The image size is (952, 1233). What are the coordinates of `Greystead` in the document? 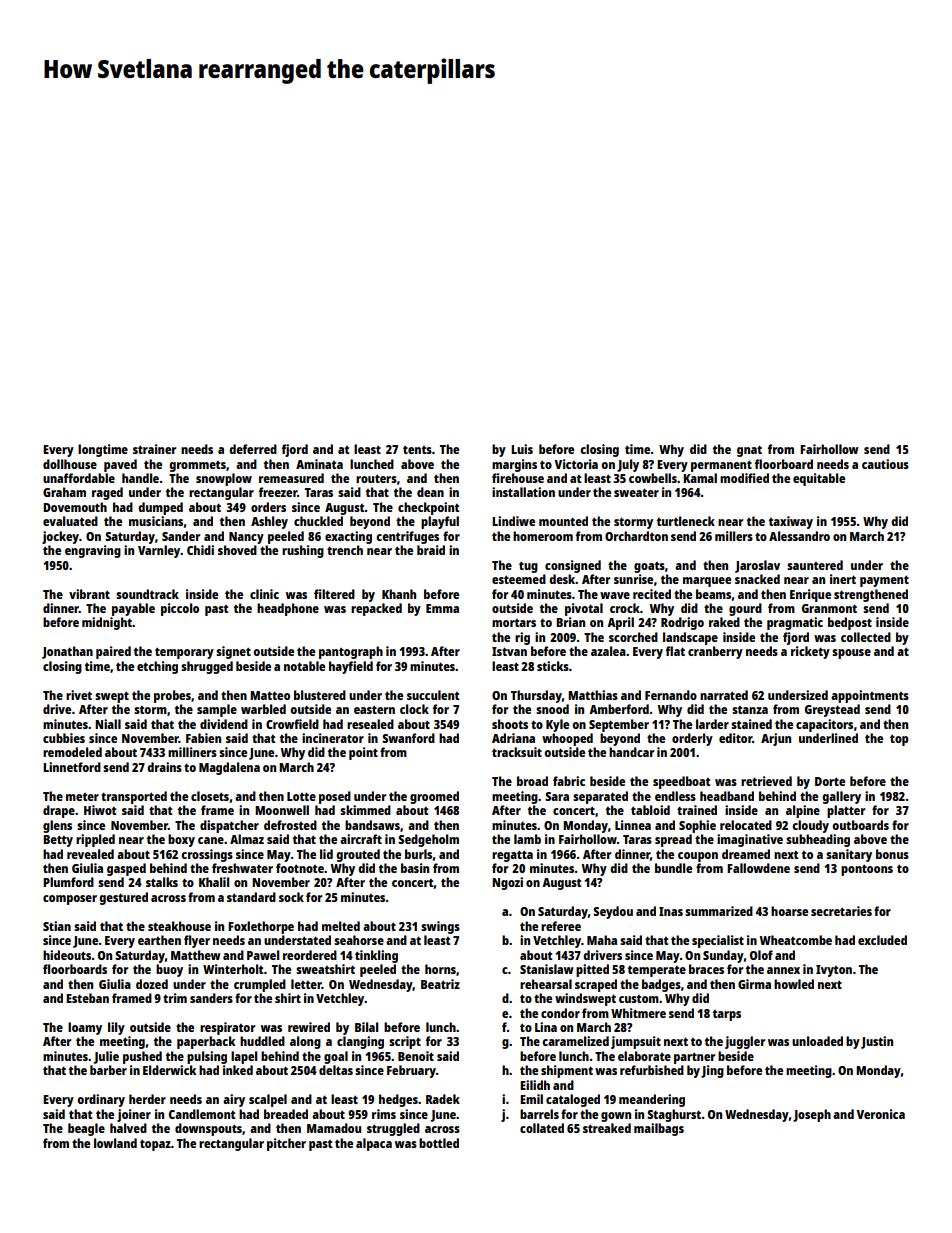 It's located at (832, 710).
